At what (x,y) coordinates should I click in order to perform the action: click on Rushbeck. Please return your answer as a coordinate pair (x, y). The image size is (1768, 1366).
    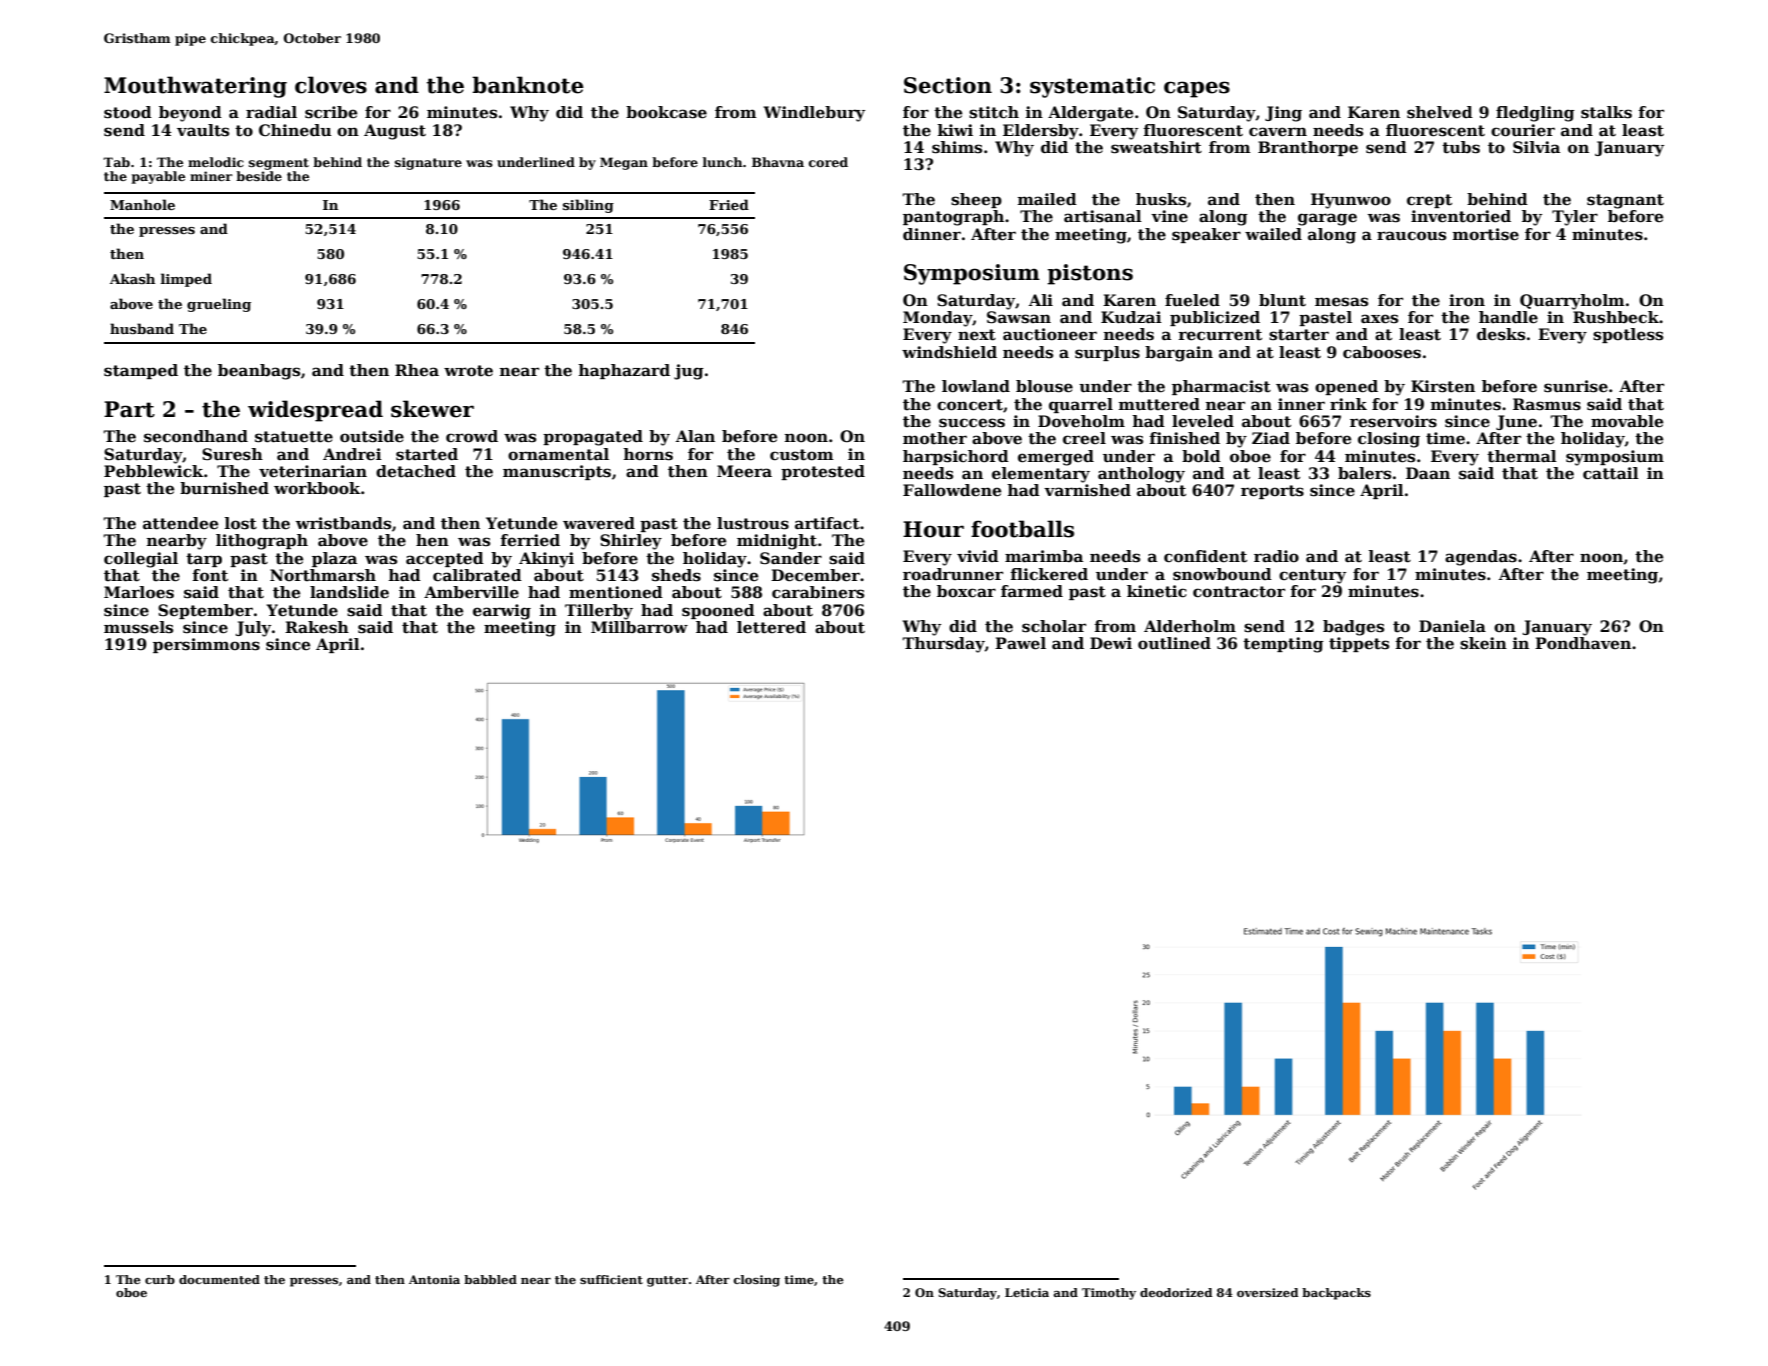
    Looking at the image, I should click on (1616, 317).
